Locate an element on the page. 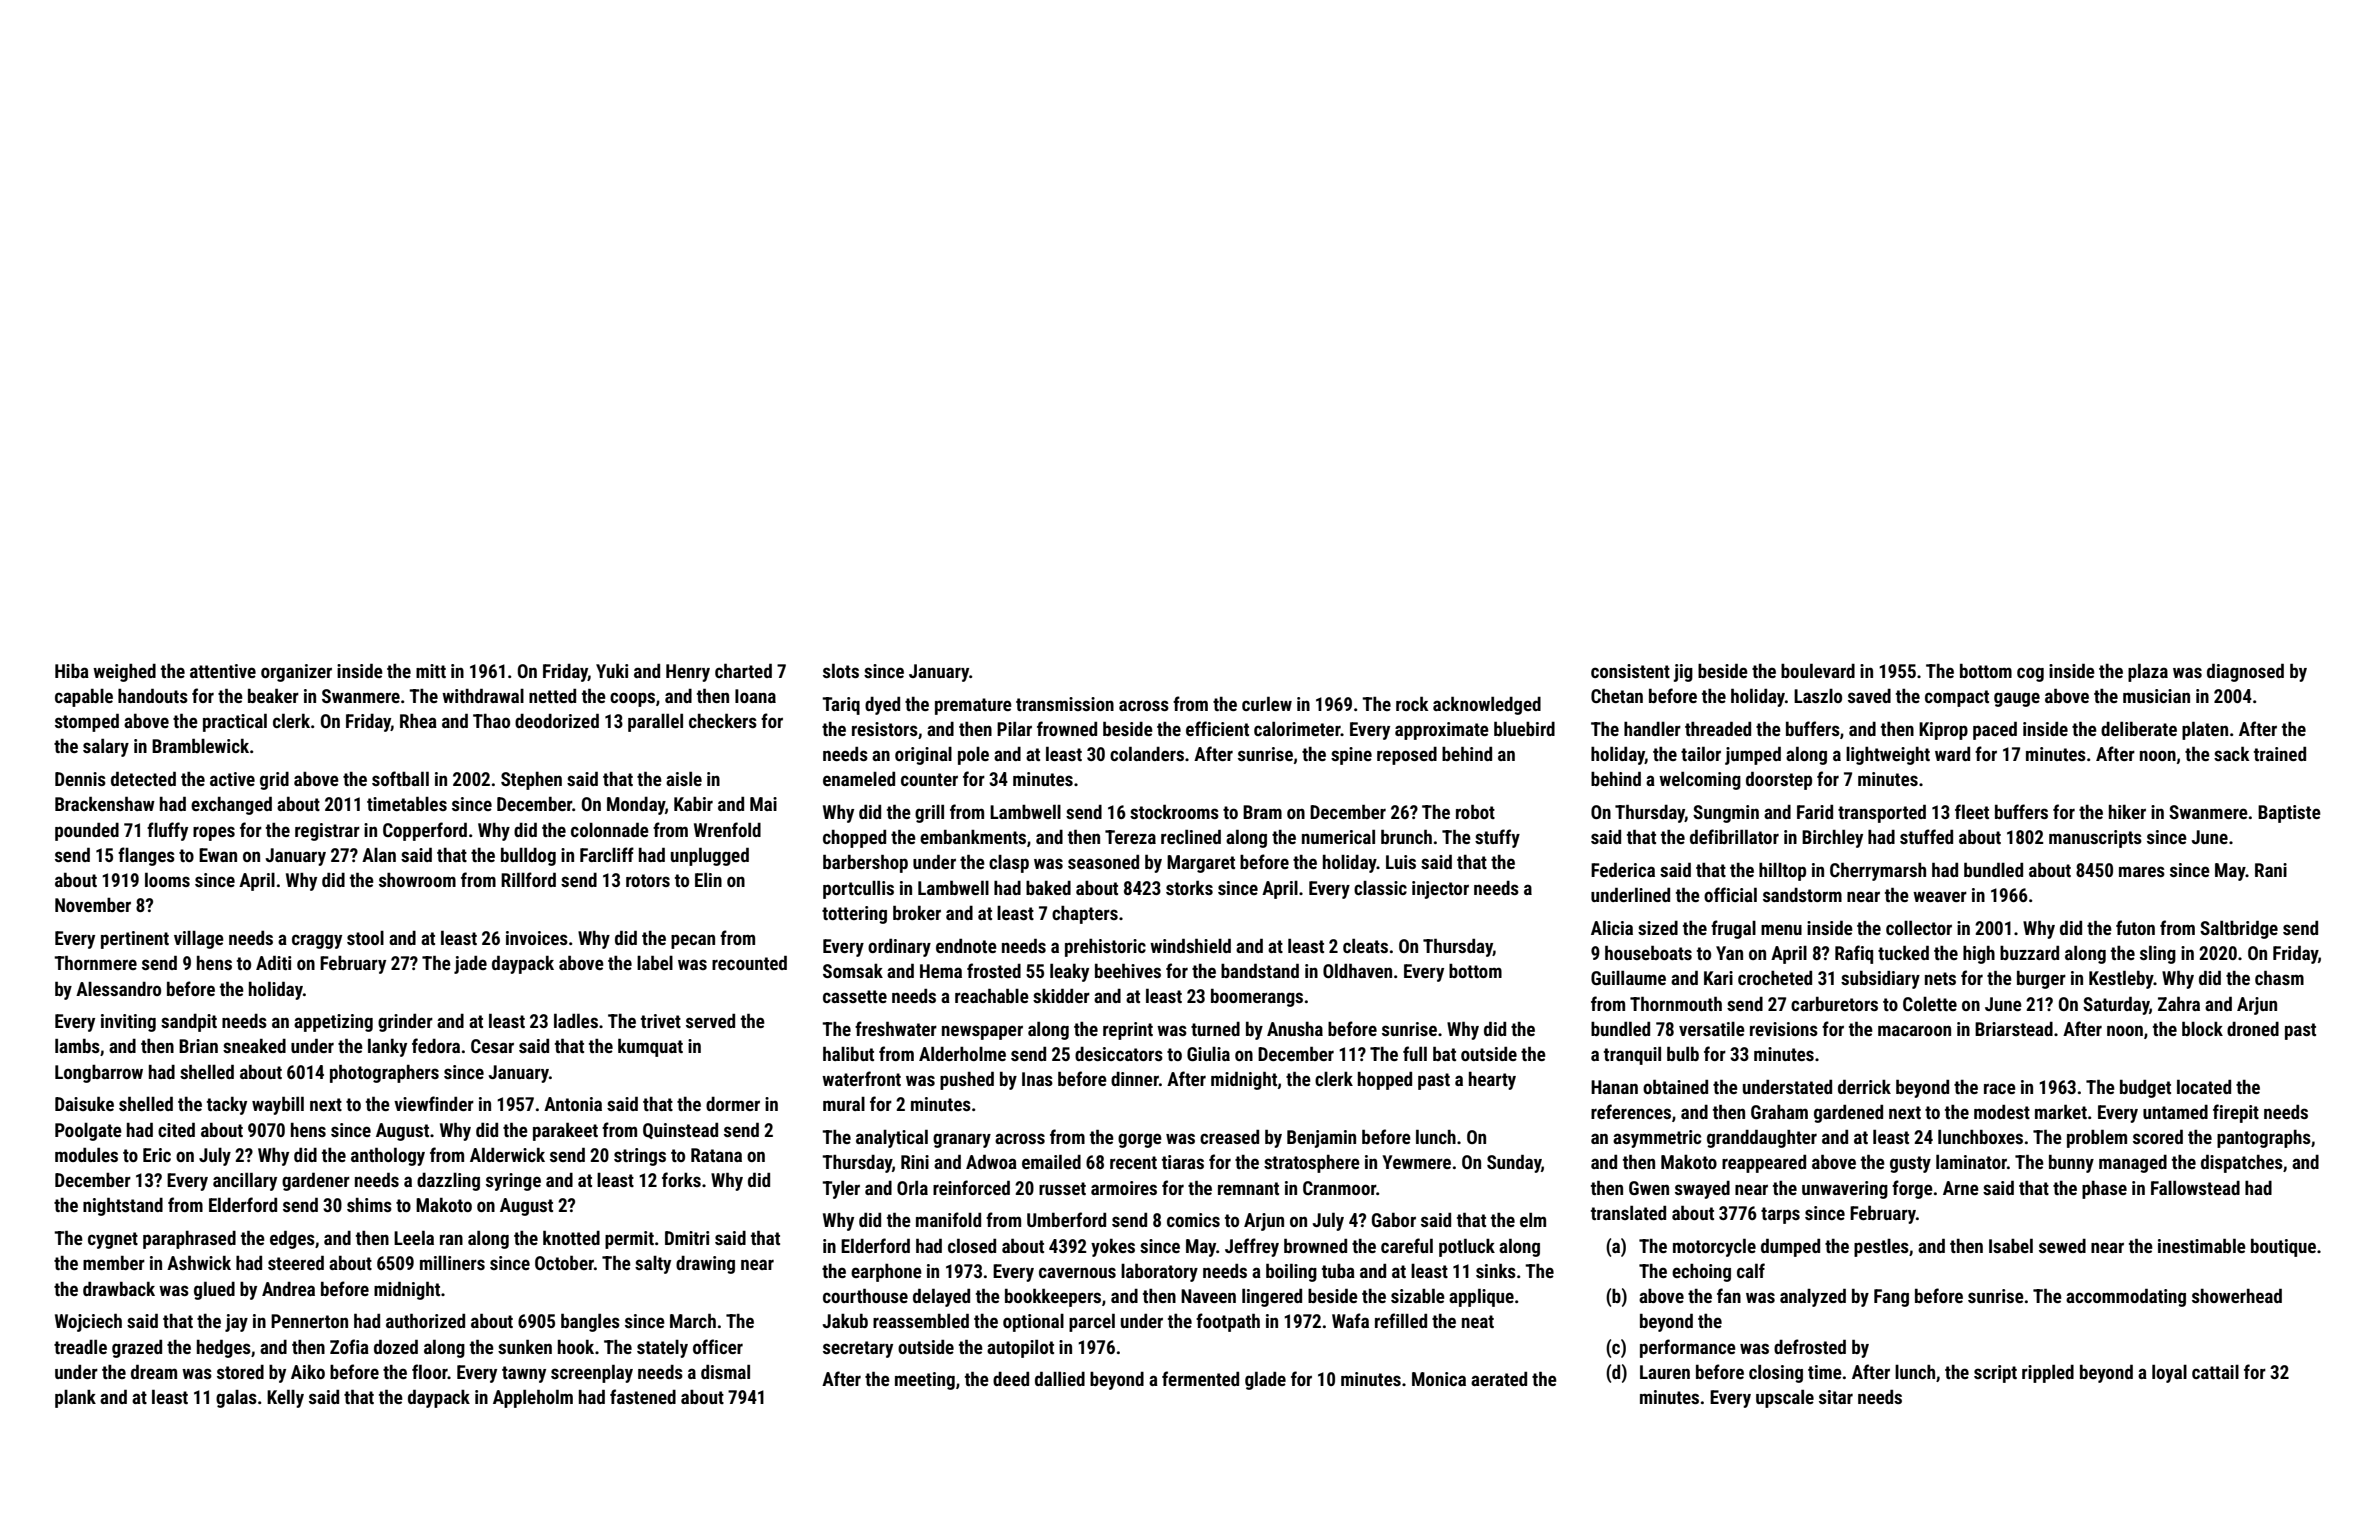 This image has height=1540, width=2380. plaza is located at coordinates (2148, 672).
